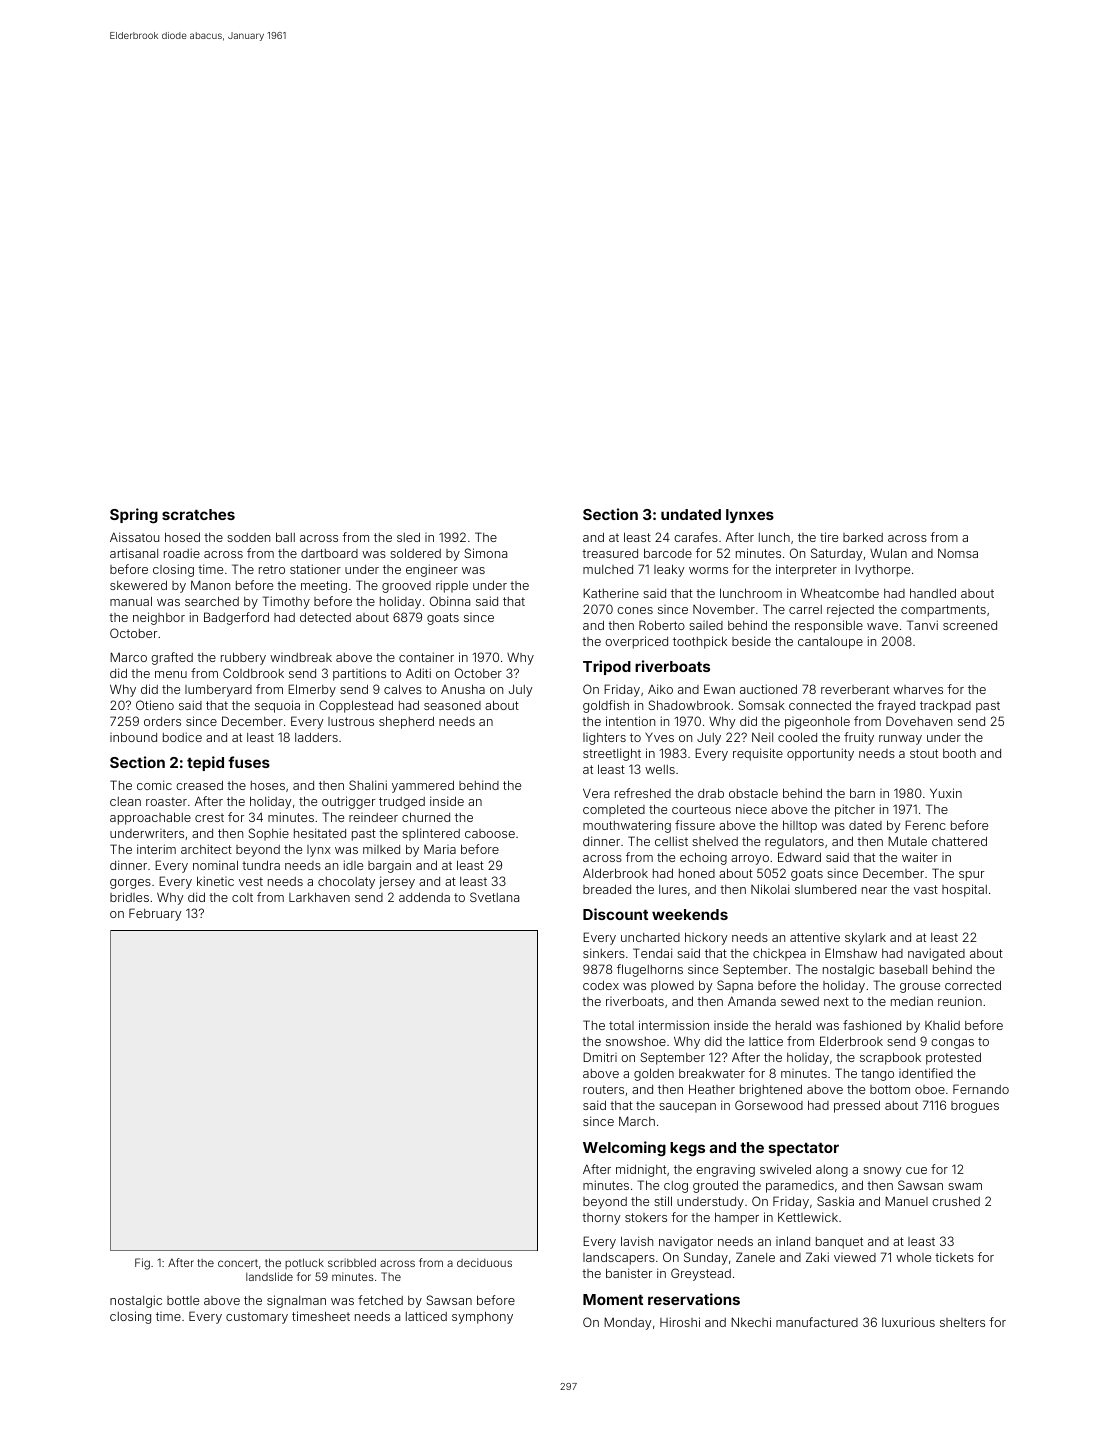 Image resolution: width=1120 pixels, height=1449 pixels. Describe the element at coordinates (156, 849) in the image. I see `interim` at that location.
